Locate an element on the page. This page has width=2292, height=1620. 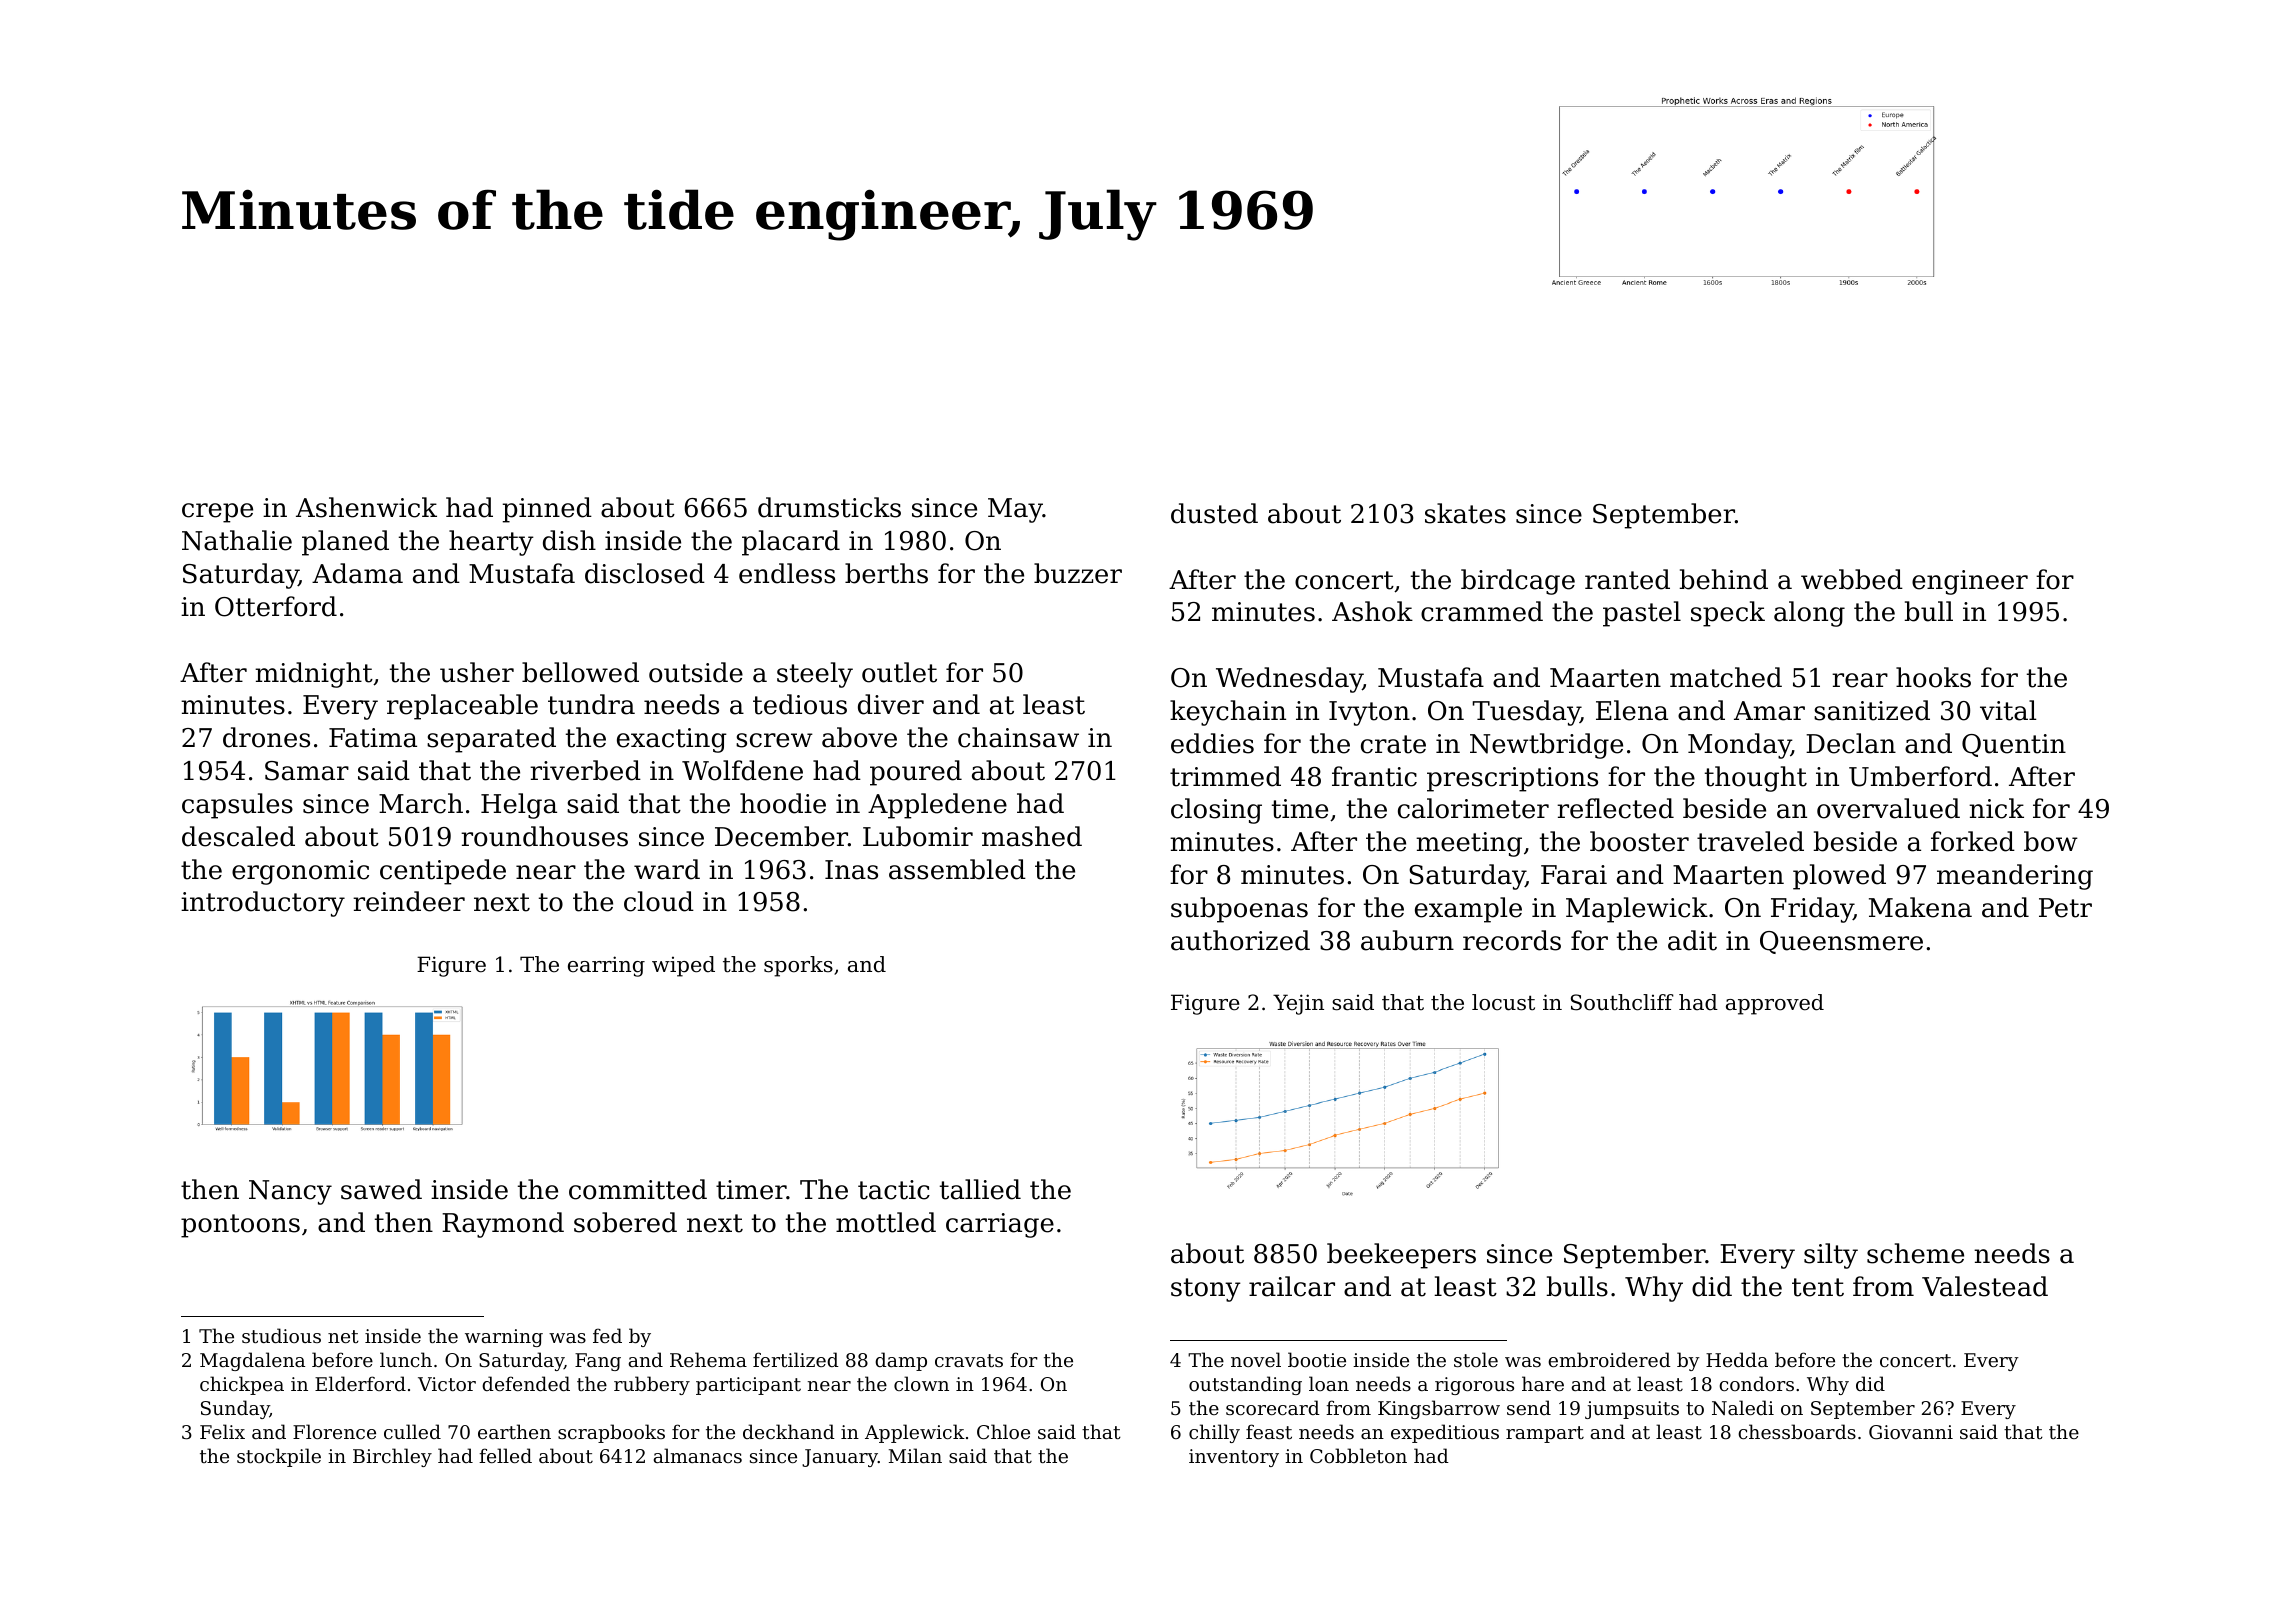
rubbery is located at coordinates (652, 1385).
